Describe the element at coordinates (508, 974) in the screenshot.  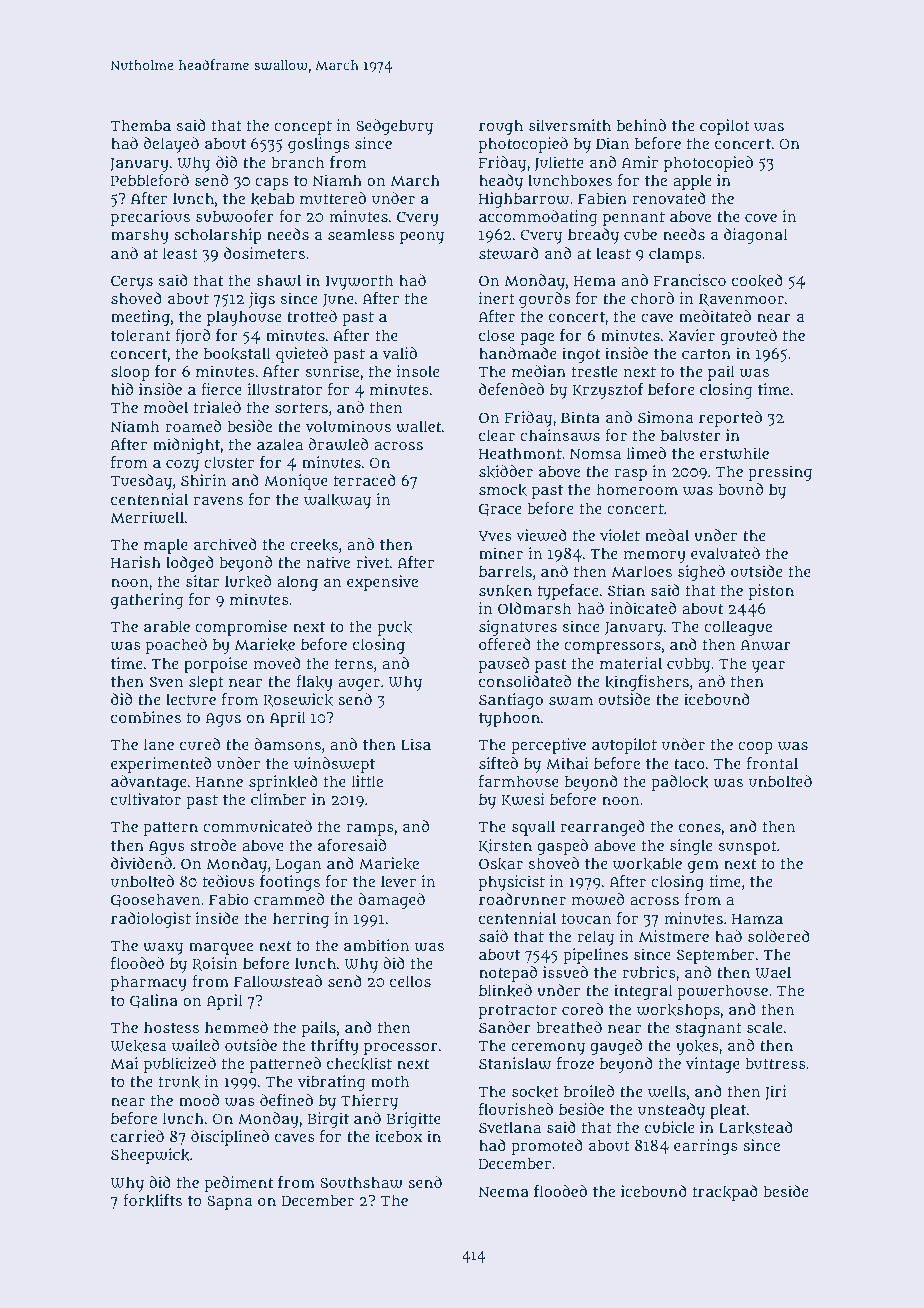
I see `notepad` at that location.
